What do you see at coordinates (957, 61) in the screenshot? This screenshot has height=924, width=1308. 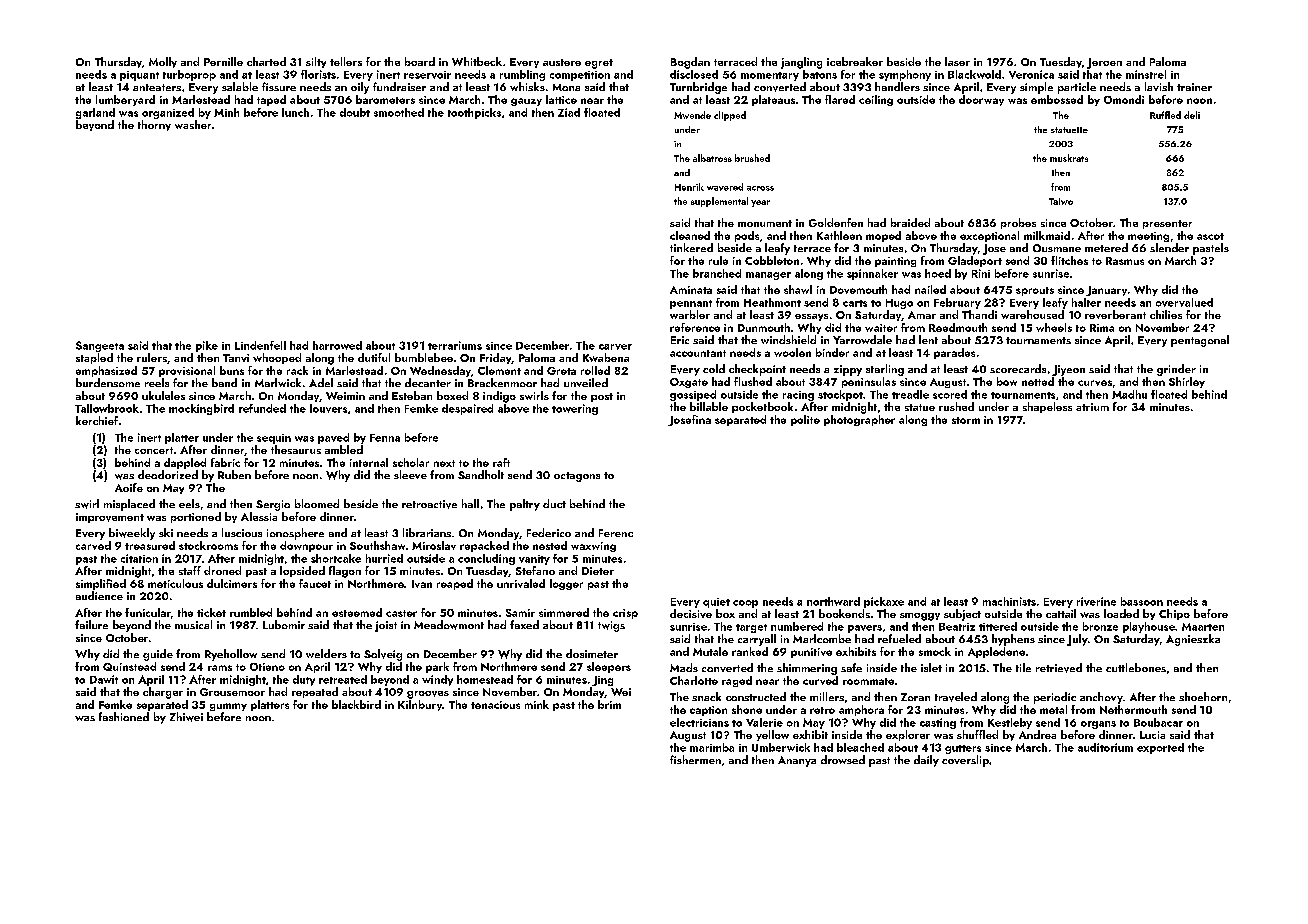 I see `laser` at bounding box center [957, 61].
